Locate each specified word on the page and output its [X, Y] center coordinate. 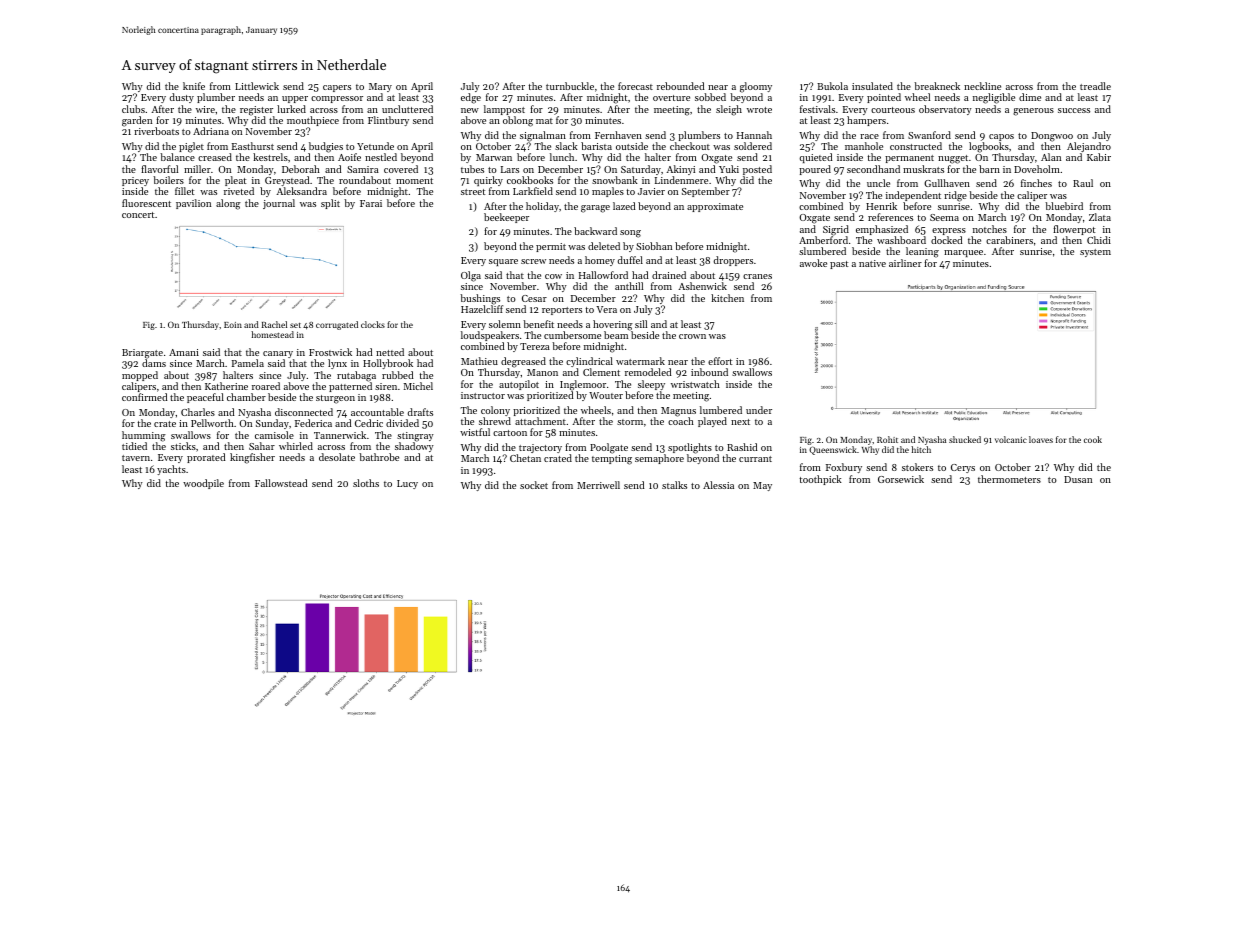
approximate [715, 207]
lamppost [504, 110]
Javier [651, 191]
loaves [1041, 439]
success [1074, 110]
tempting [612, 460]
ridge [955, 196]
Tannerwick [340, 435]
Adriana [211, 131]
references [890, 217]
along [228, 204]
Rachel [274, 324]
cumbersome [572, 335]
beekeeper [506, 218]
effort [720, 361]
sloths [366, 483]
